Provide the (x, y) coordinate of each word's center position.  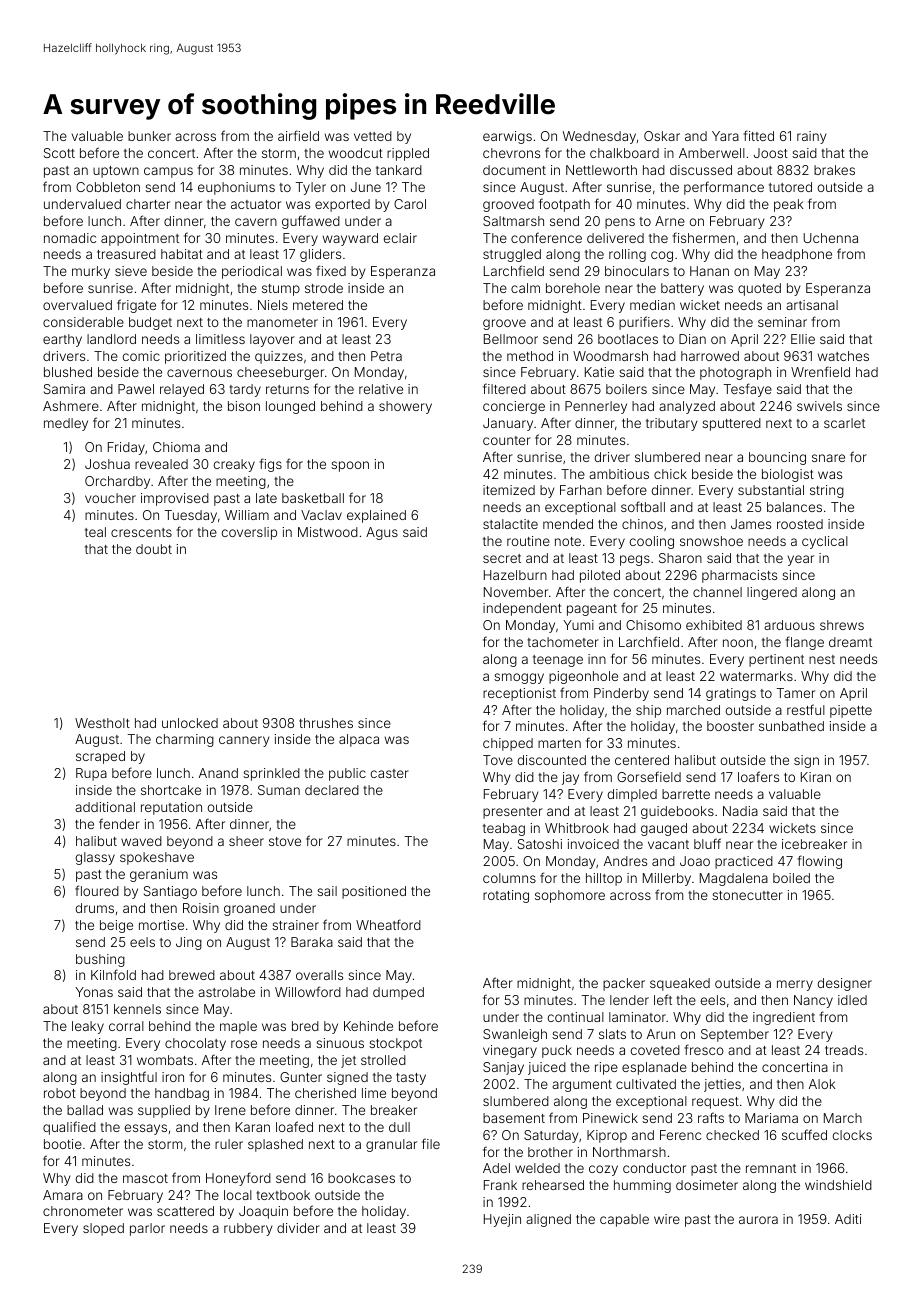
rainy (811, 137)
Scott (59, 153)
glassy (95, 858)
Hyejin (502, 1220)
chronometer (83, 1211)
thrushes (326, 723)
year (801, 560)
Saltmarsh (513, 221)
